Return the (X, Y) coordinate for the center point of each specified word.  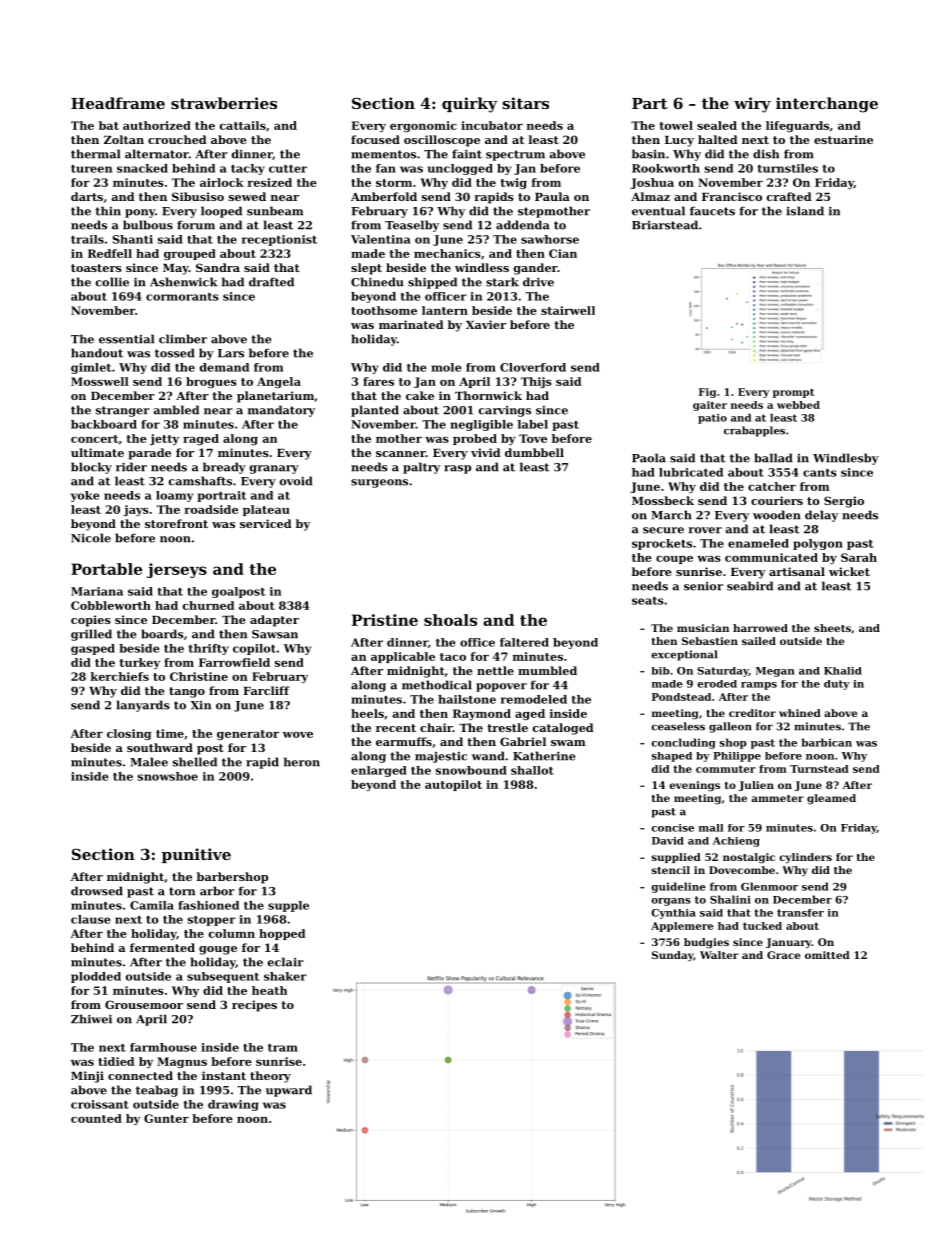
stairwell (568, 310)
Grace (783, 955)
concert (94, 439)
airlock (222, 182)
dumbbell (534, 452)
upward (289, 1091)
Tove (533, 438)
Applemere (682, 927)
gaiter (710, 406)
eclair (286, 962)
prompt (793, 393)
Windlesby (846, 459)
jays (136, 510)
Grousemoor (144, 1004)
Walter (719, 955)
